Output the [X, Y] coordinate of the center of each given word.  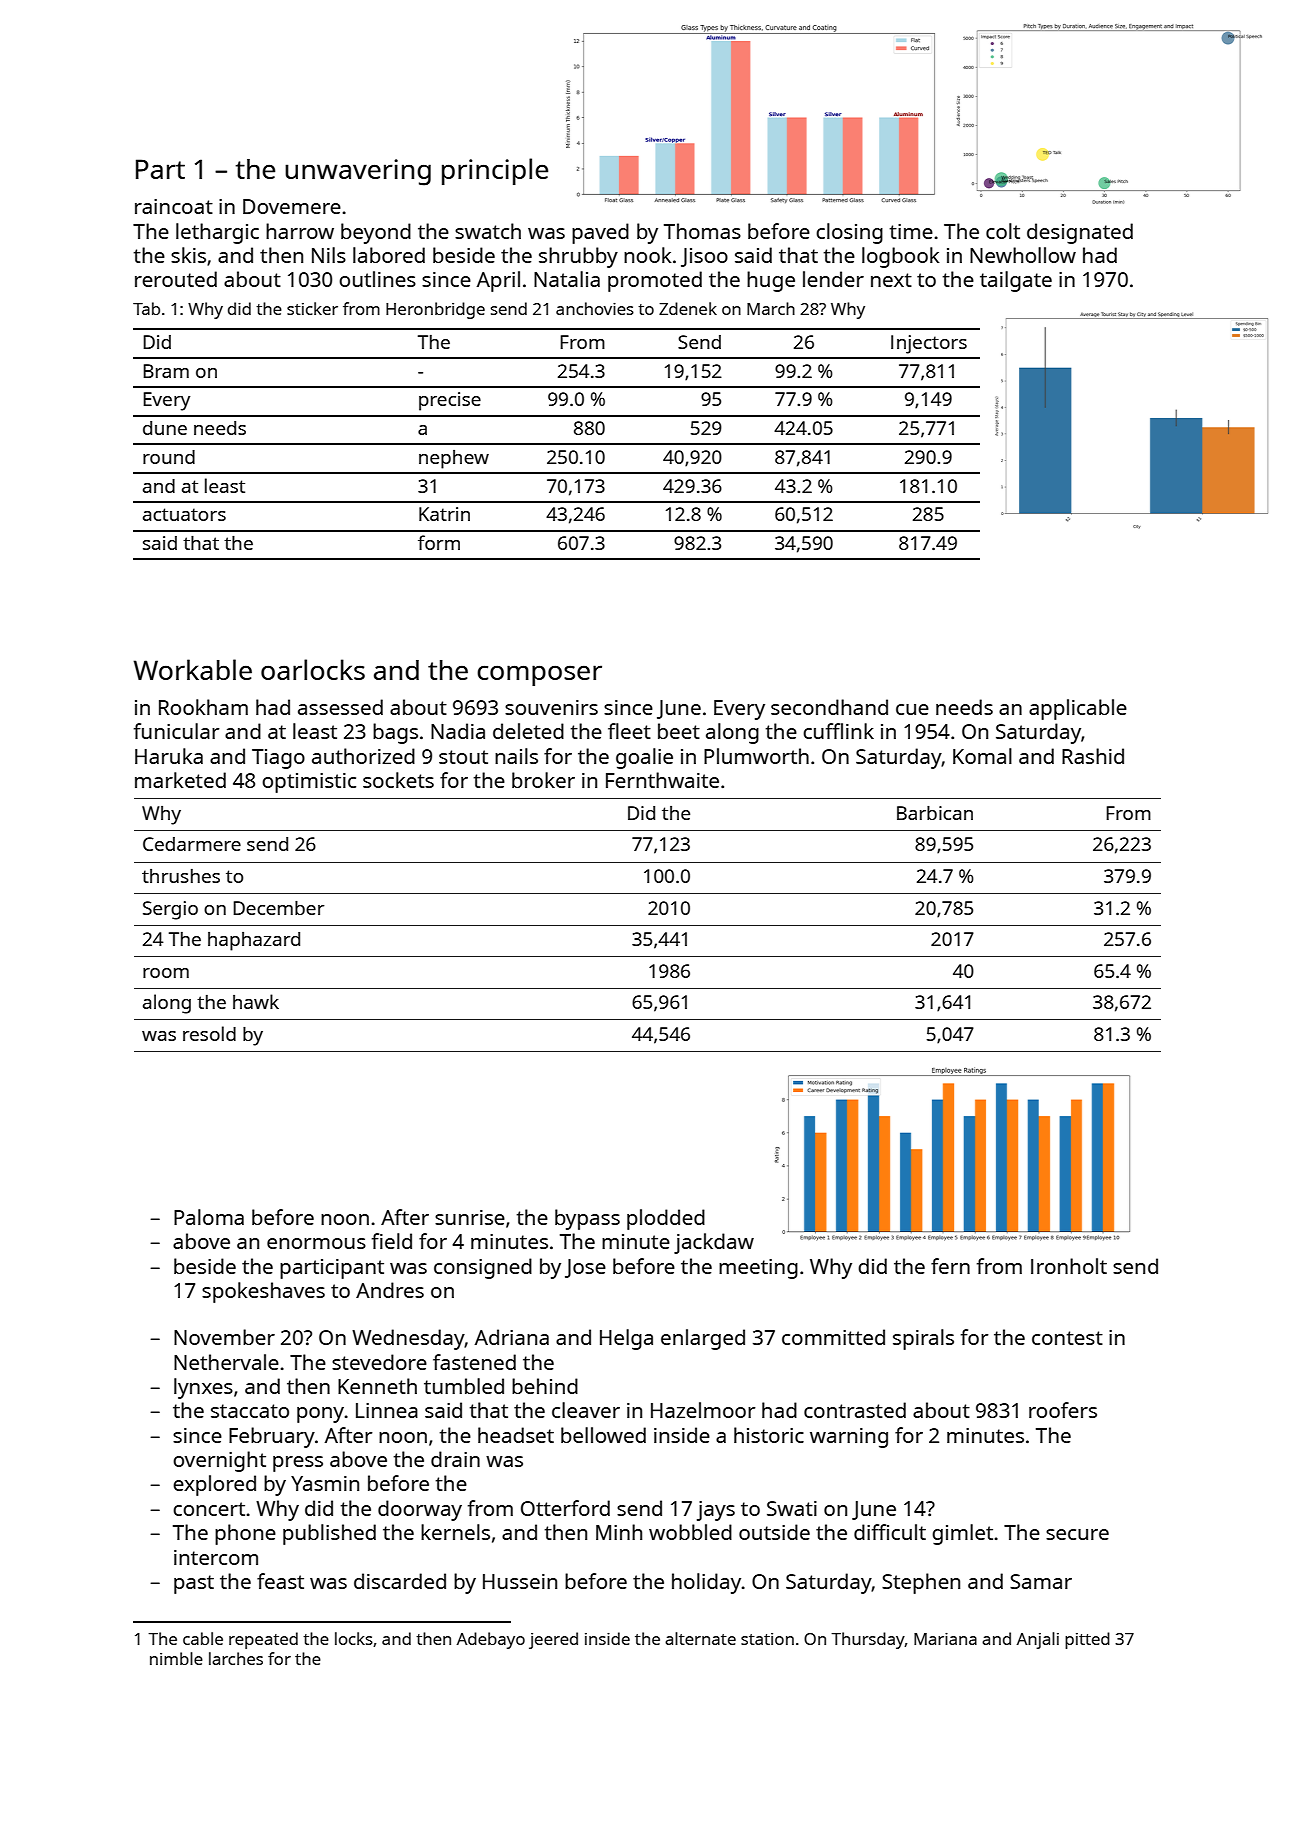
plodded [666, 1219]
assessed [340, 707]
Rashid [1093, 756]
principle [495, 171]
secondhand [829, 707]
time [911, 231]
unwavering [358, 172]
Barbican [935, 813]
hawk [256, 1001]
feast [280, 1581]
